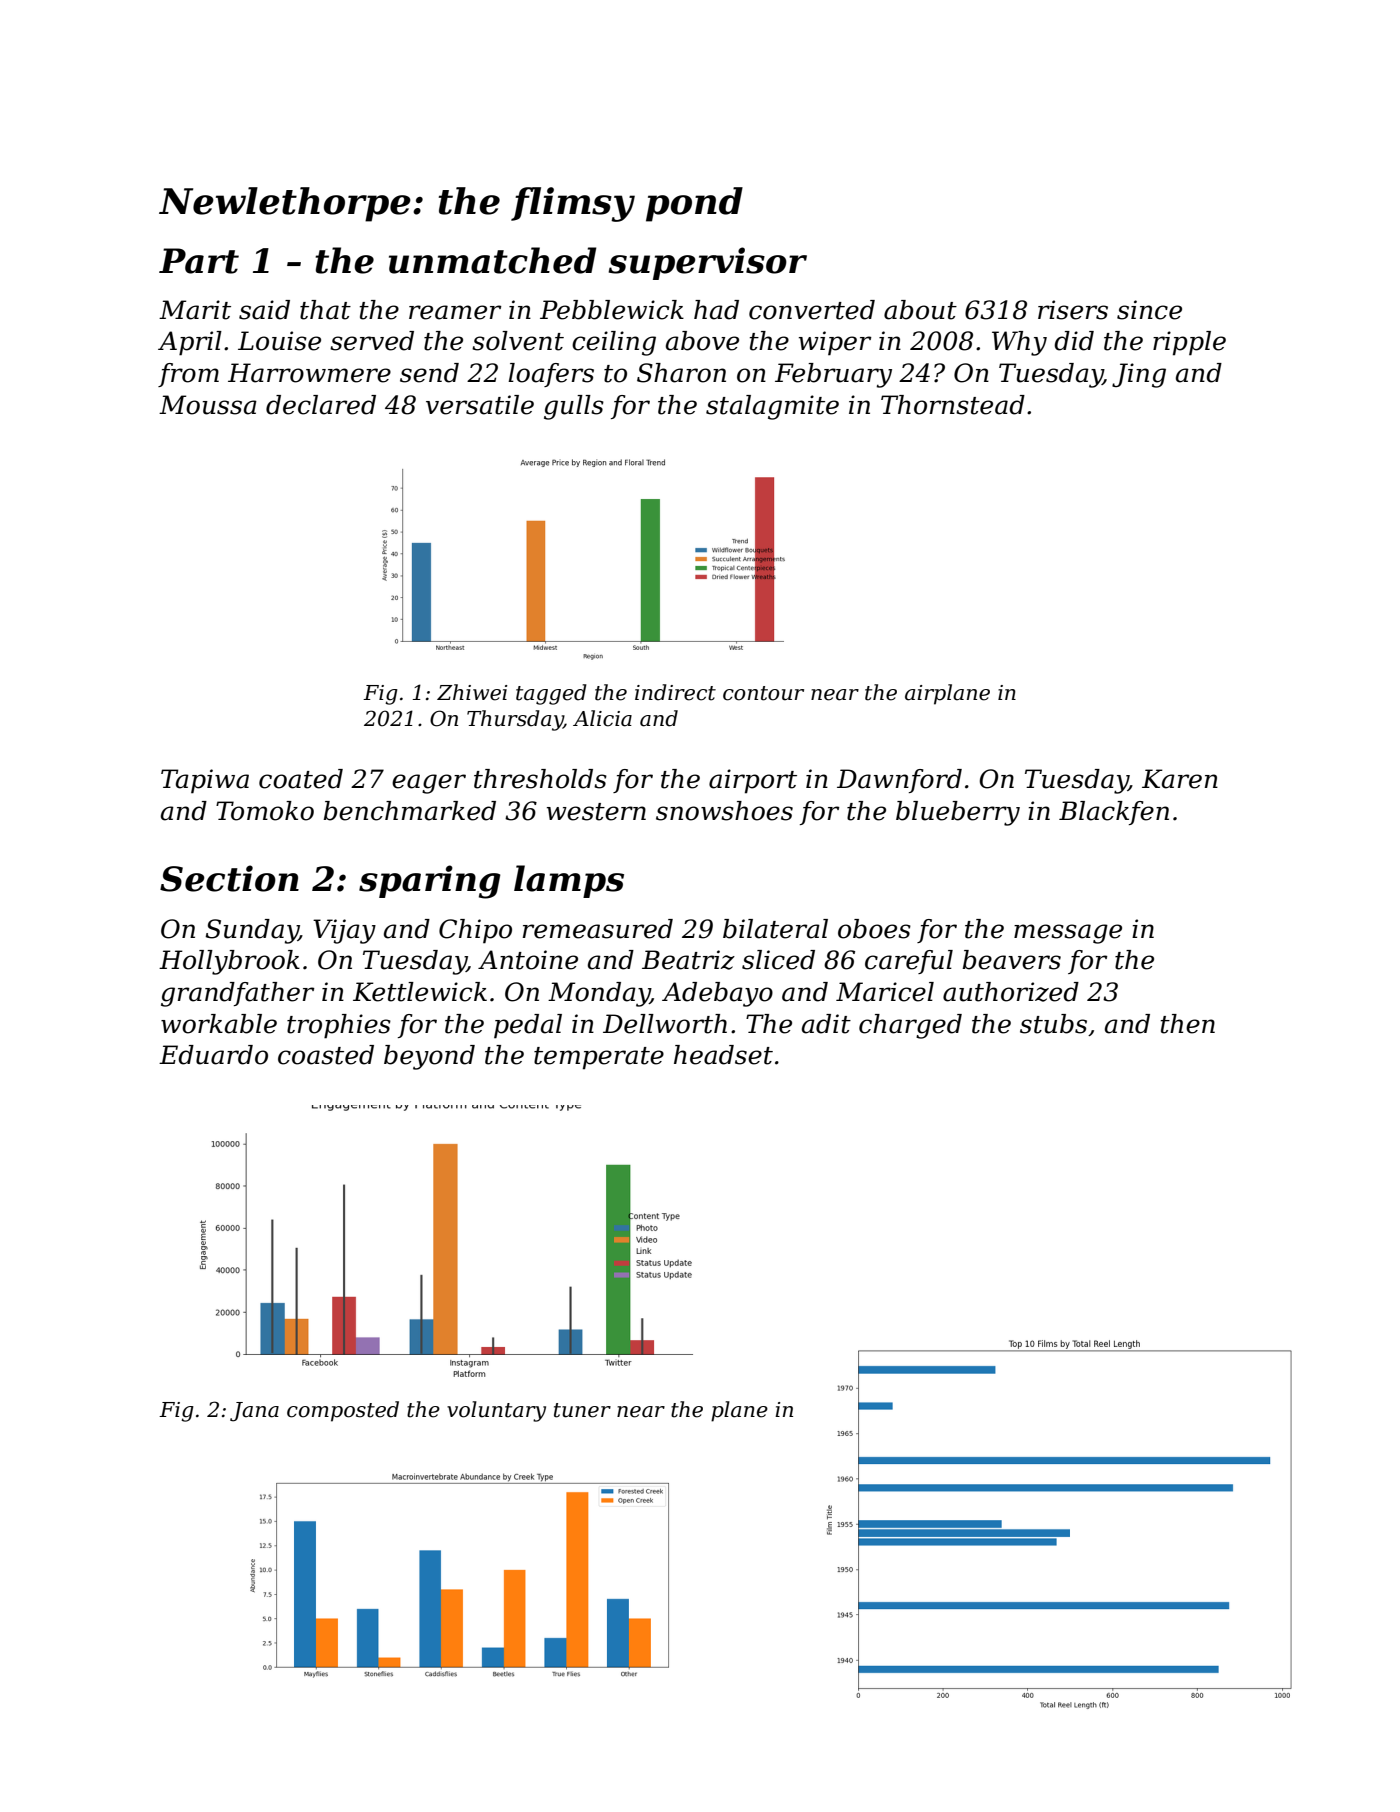  I want to click on Kettlewick, so click(420, 992).
